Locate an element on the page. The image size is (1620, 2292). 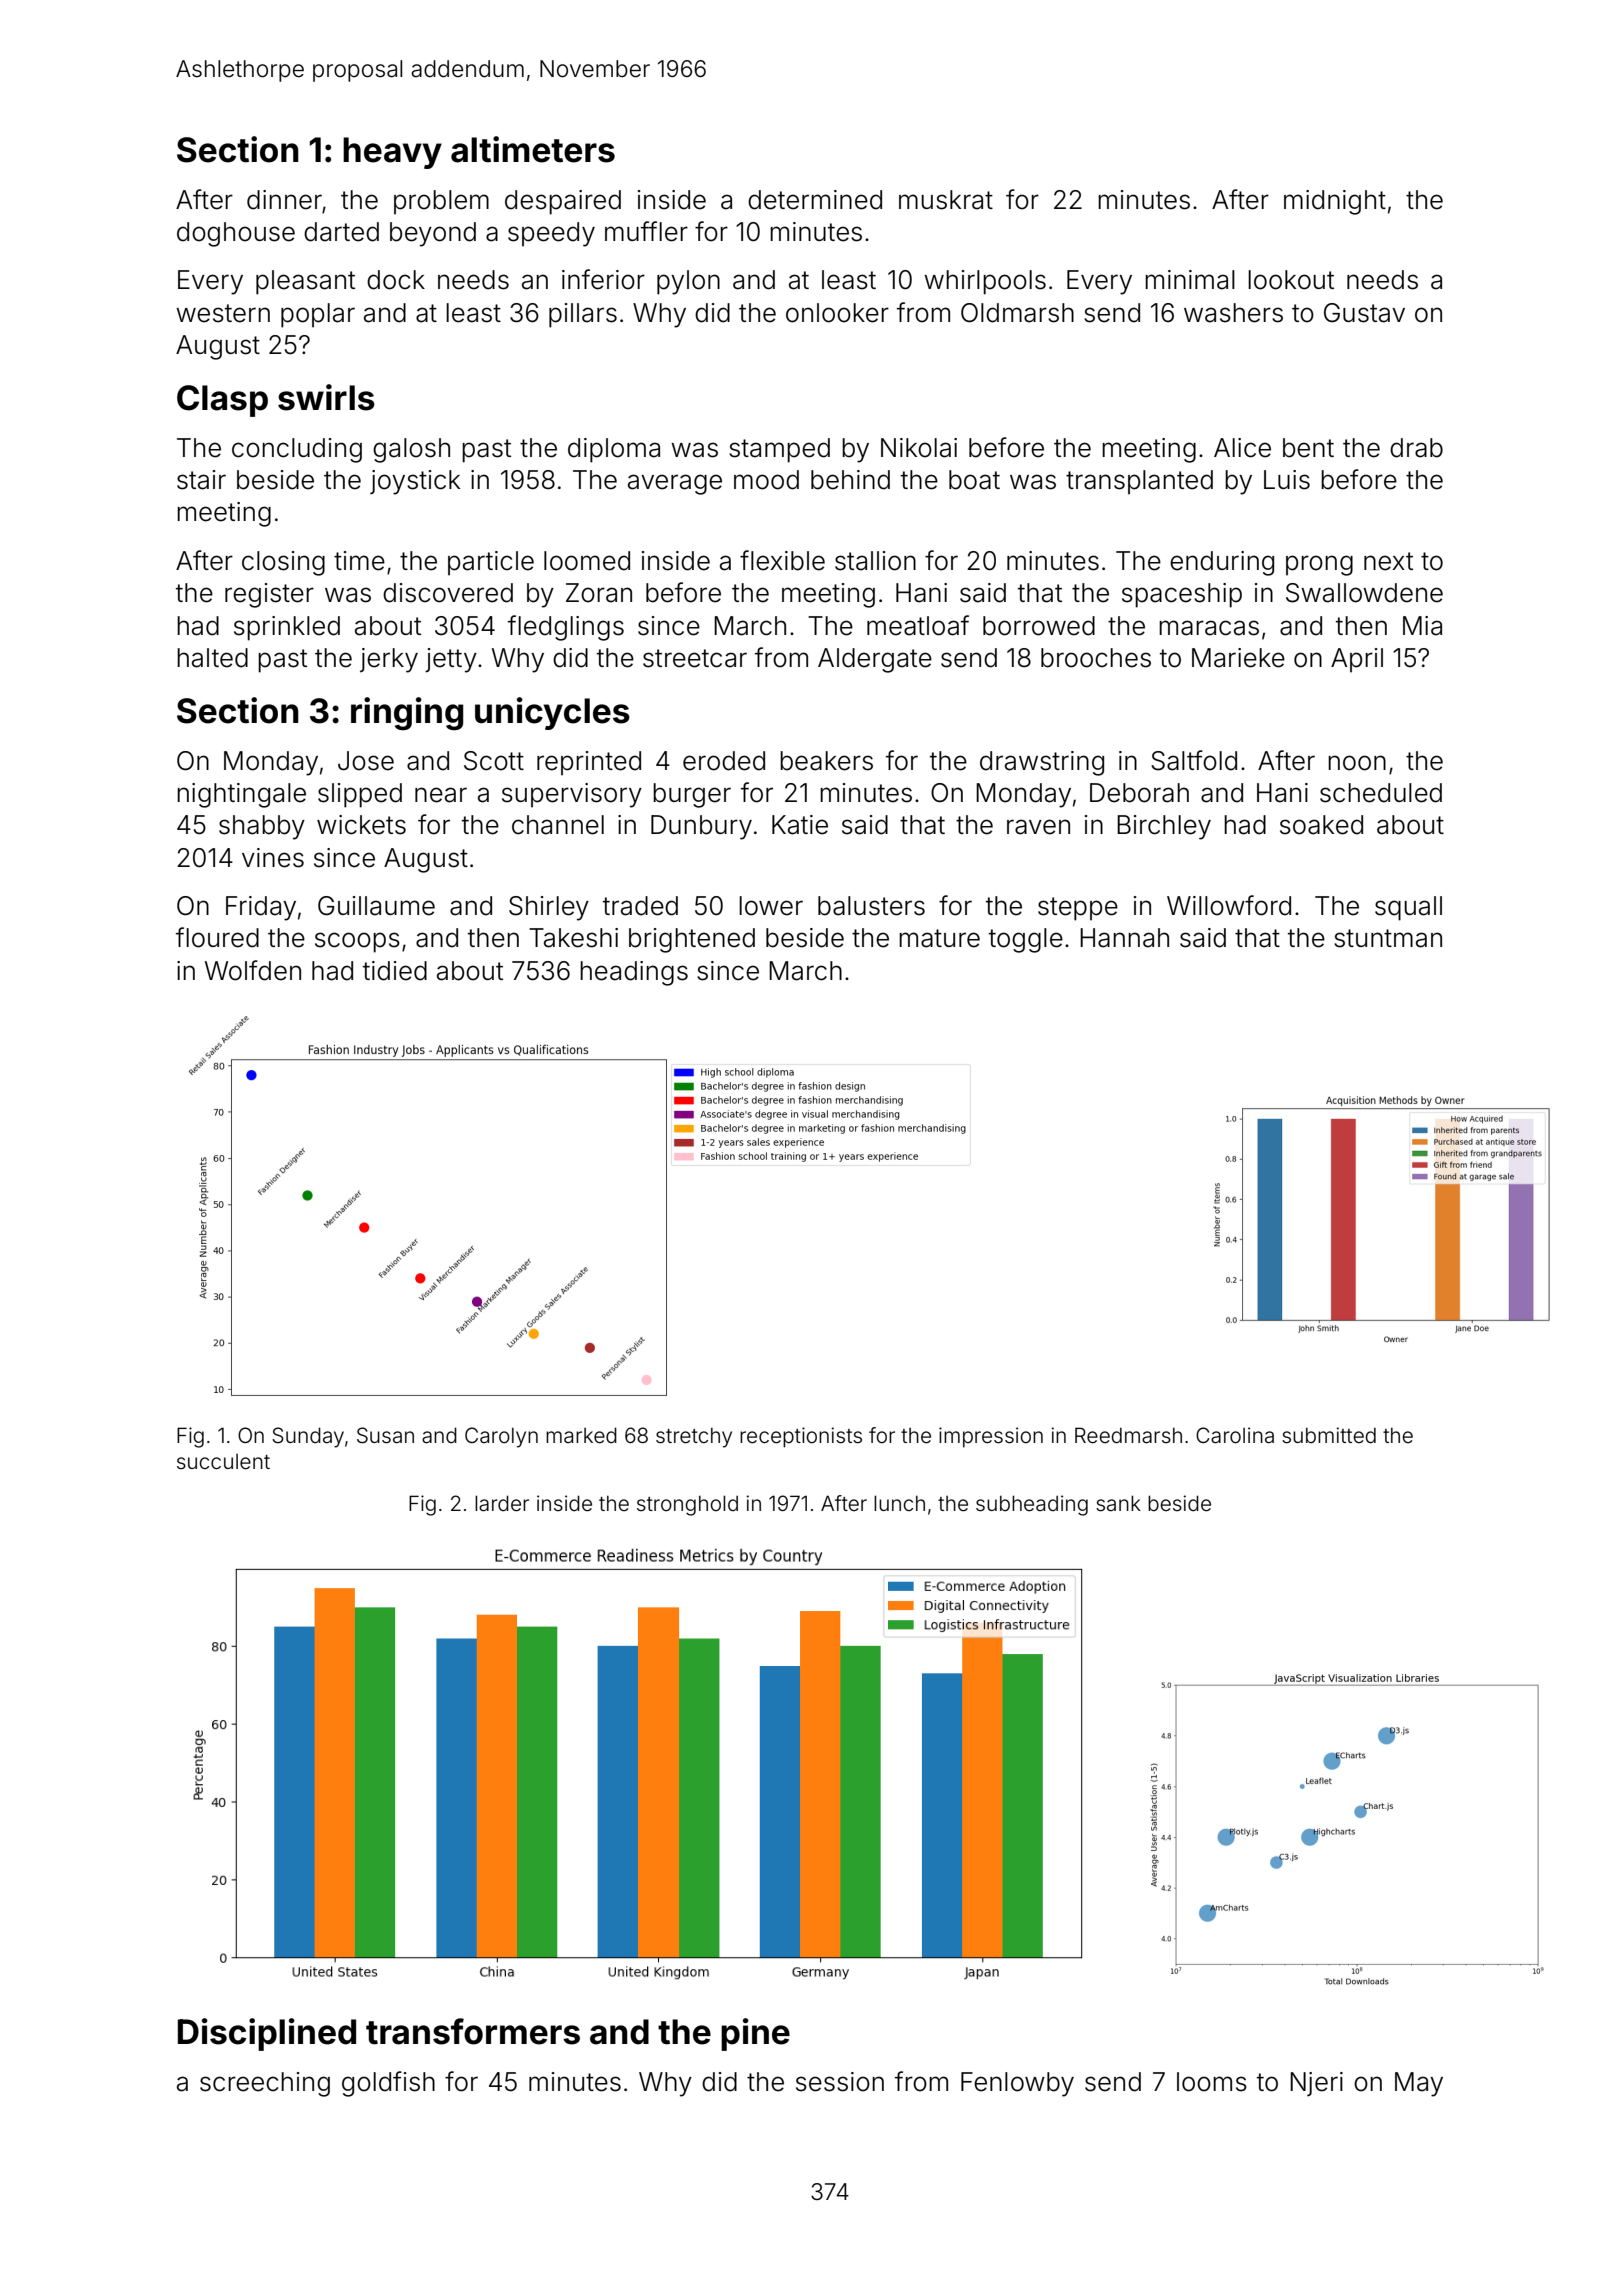
heavy is located at coordinates (392, 153).
